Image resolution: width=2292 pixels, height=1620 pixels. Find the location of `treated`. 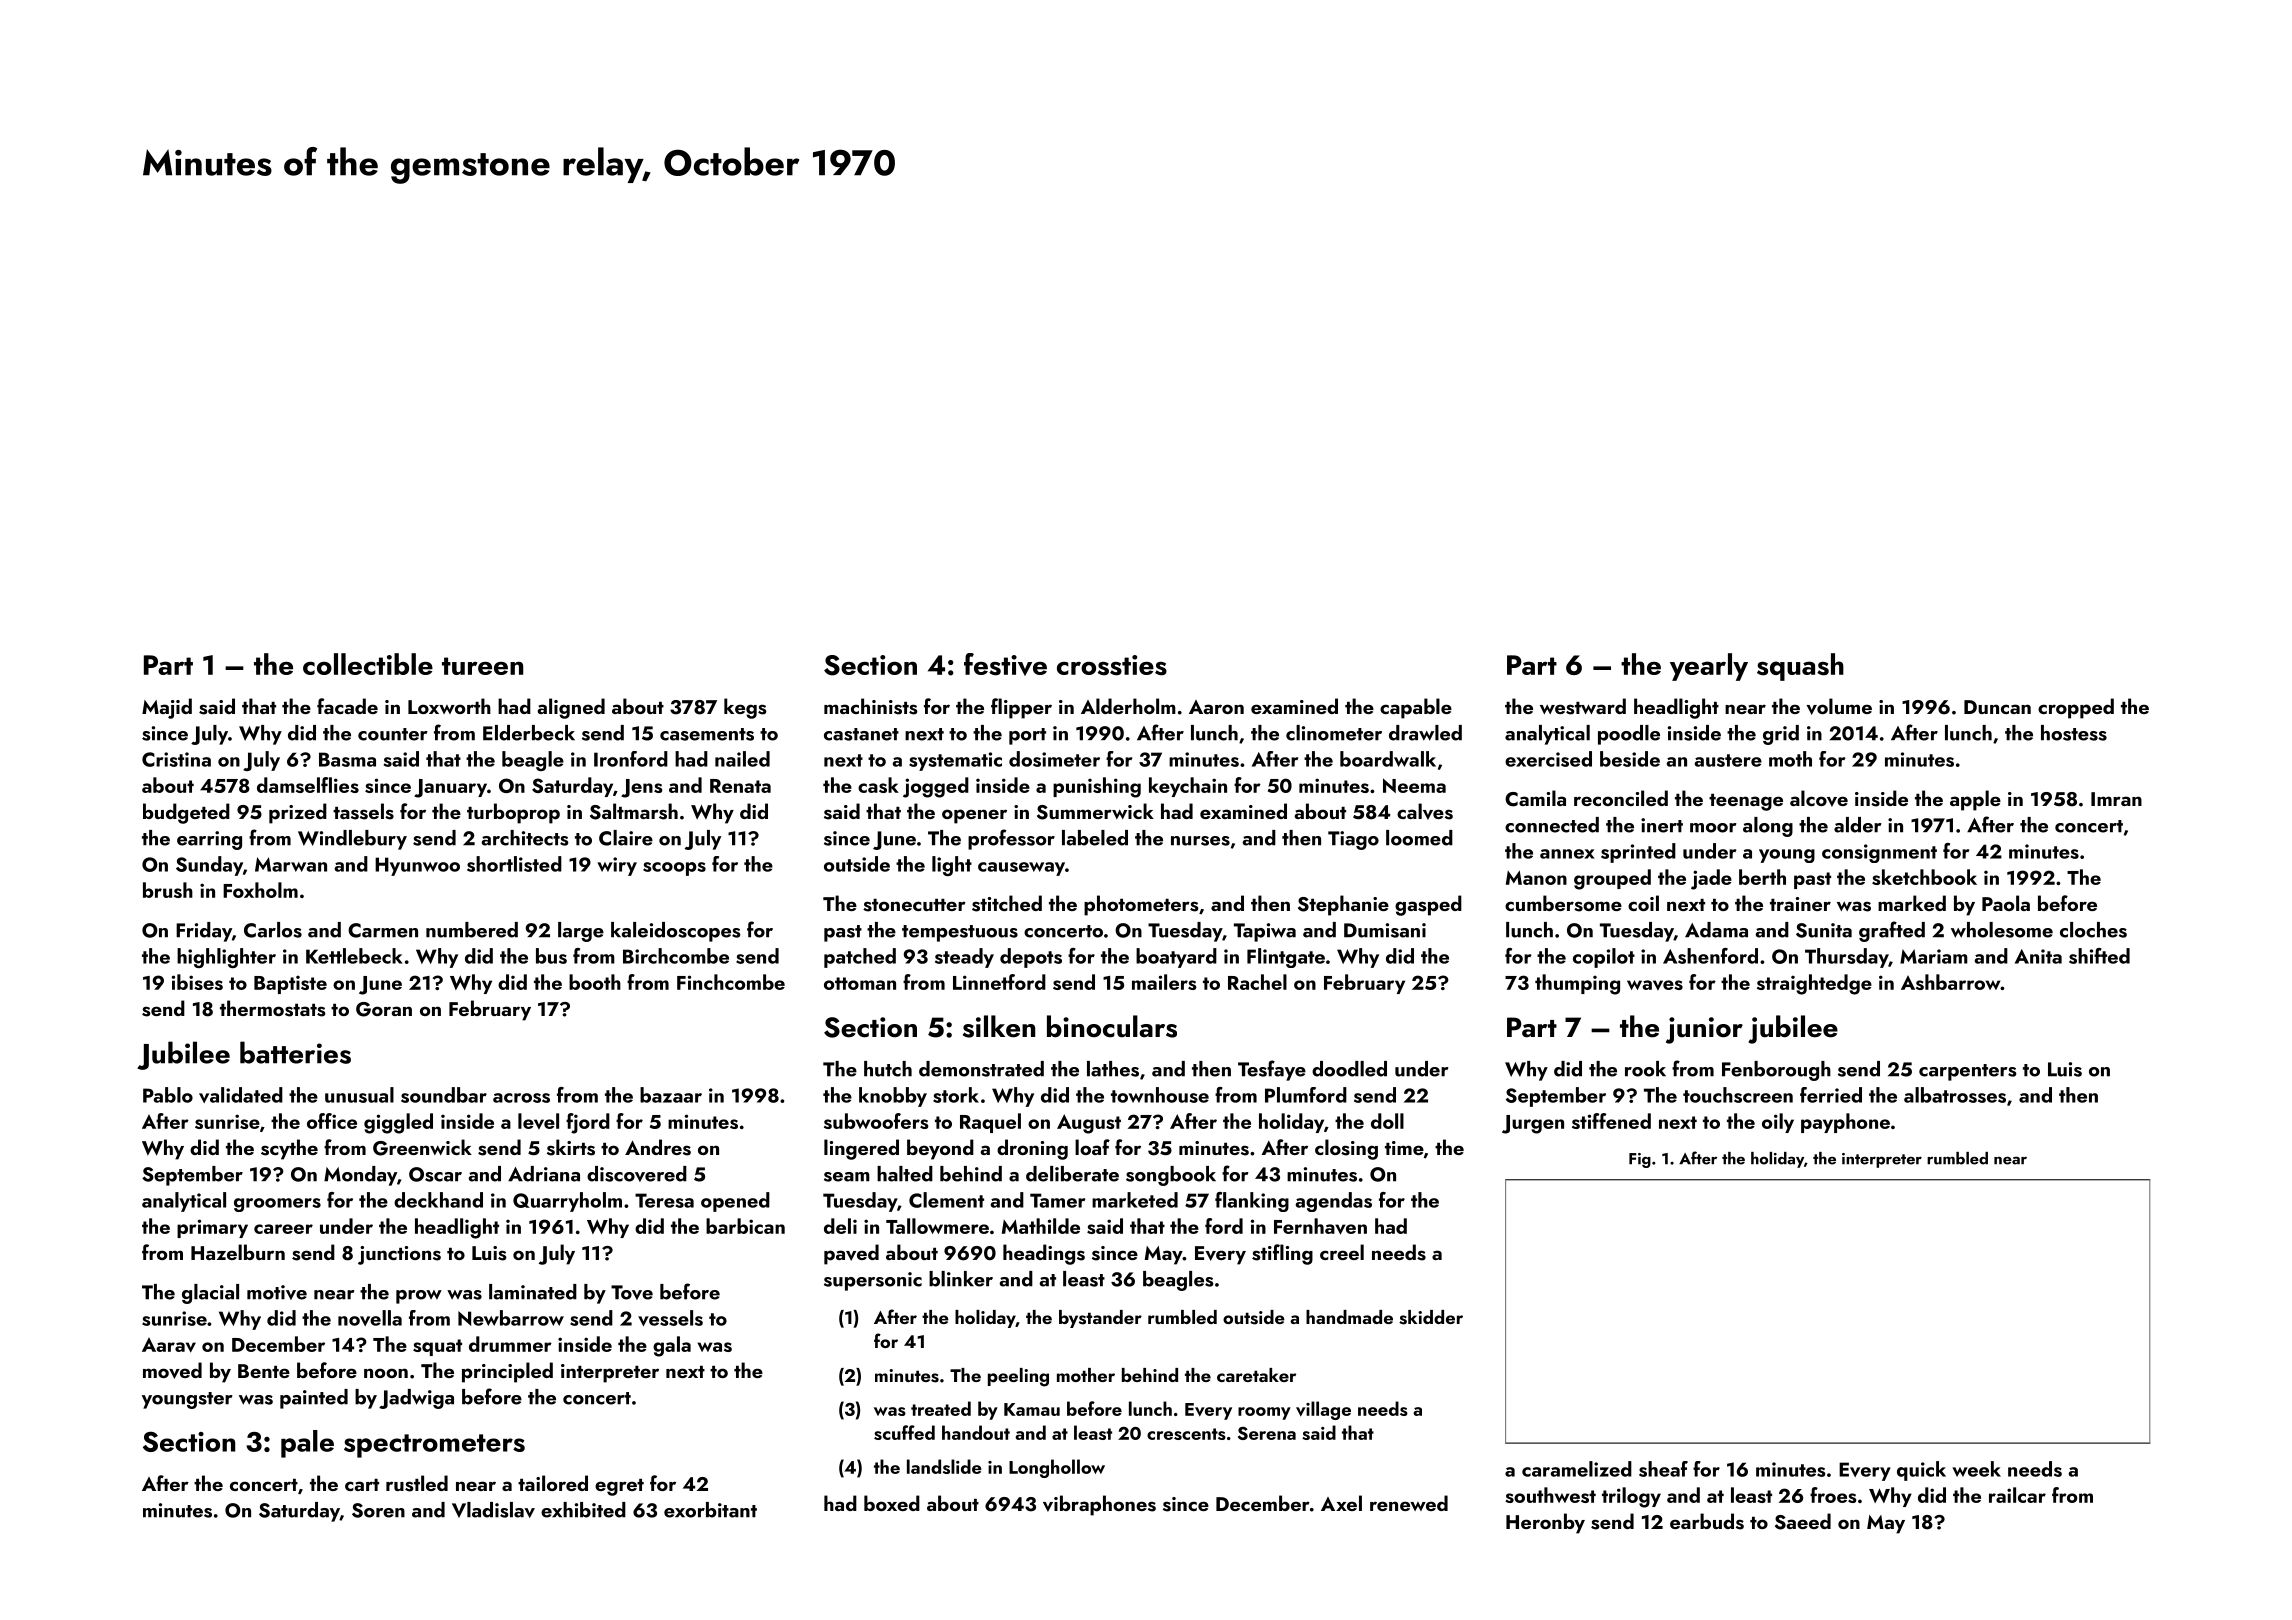

treated is located at coordinates (941, 1408).
